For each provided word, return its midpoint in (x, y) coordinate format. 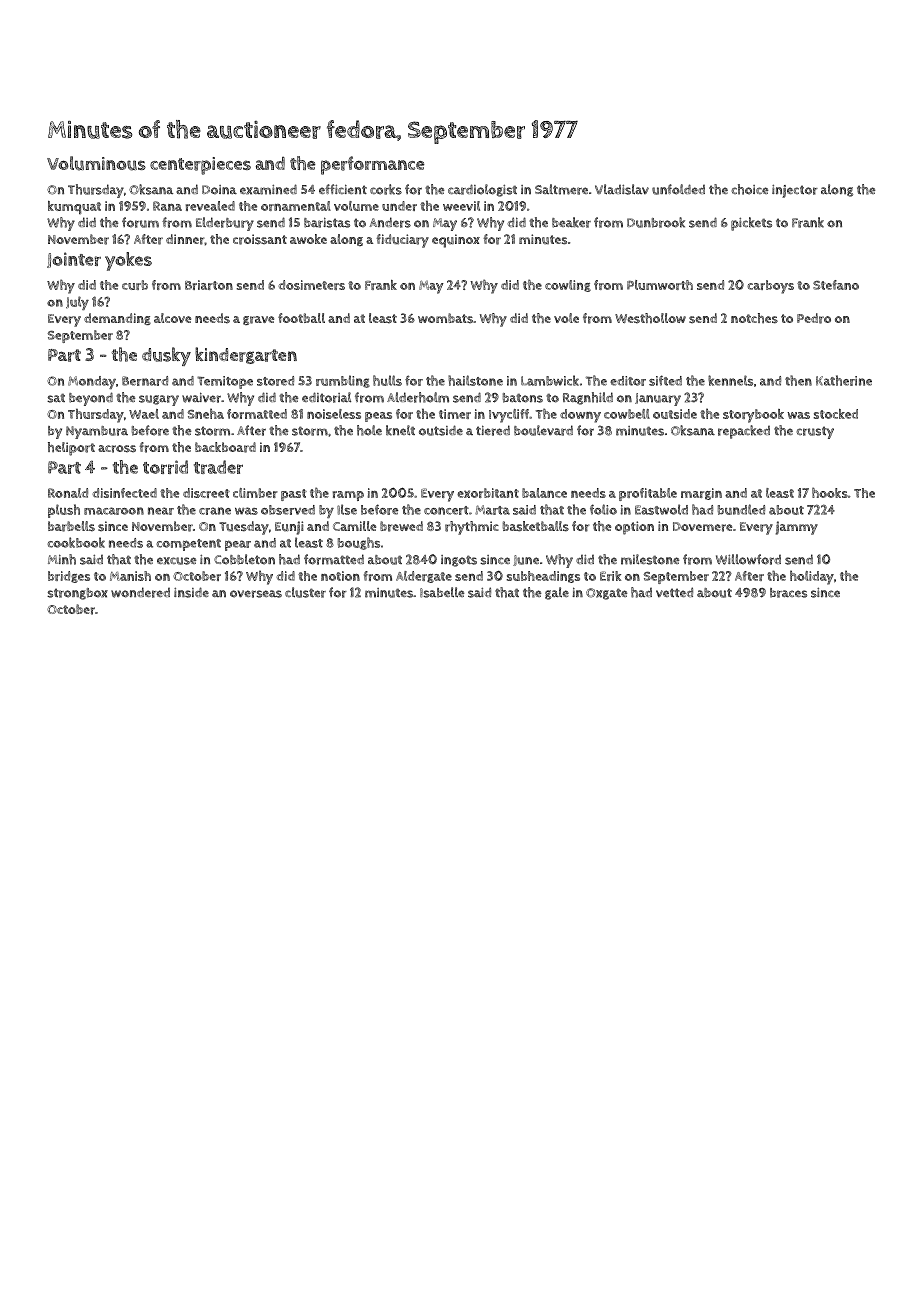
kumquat (74, 207)
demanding (117, 319)
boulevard (543, 430)
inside (191, 592)
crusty (815, 432)
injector (795, 191)
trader (218, 467)
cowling (568, 286)
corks (386, 189)
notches (754, 318)
